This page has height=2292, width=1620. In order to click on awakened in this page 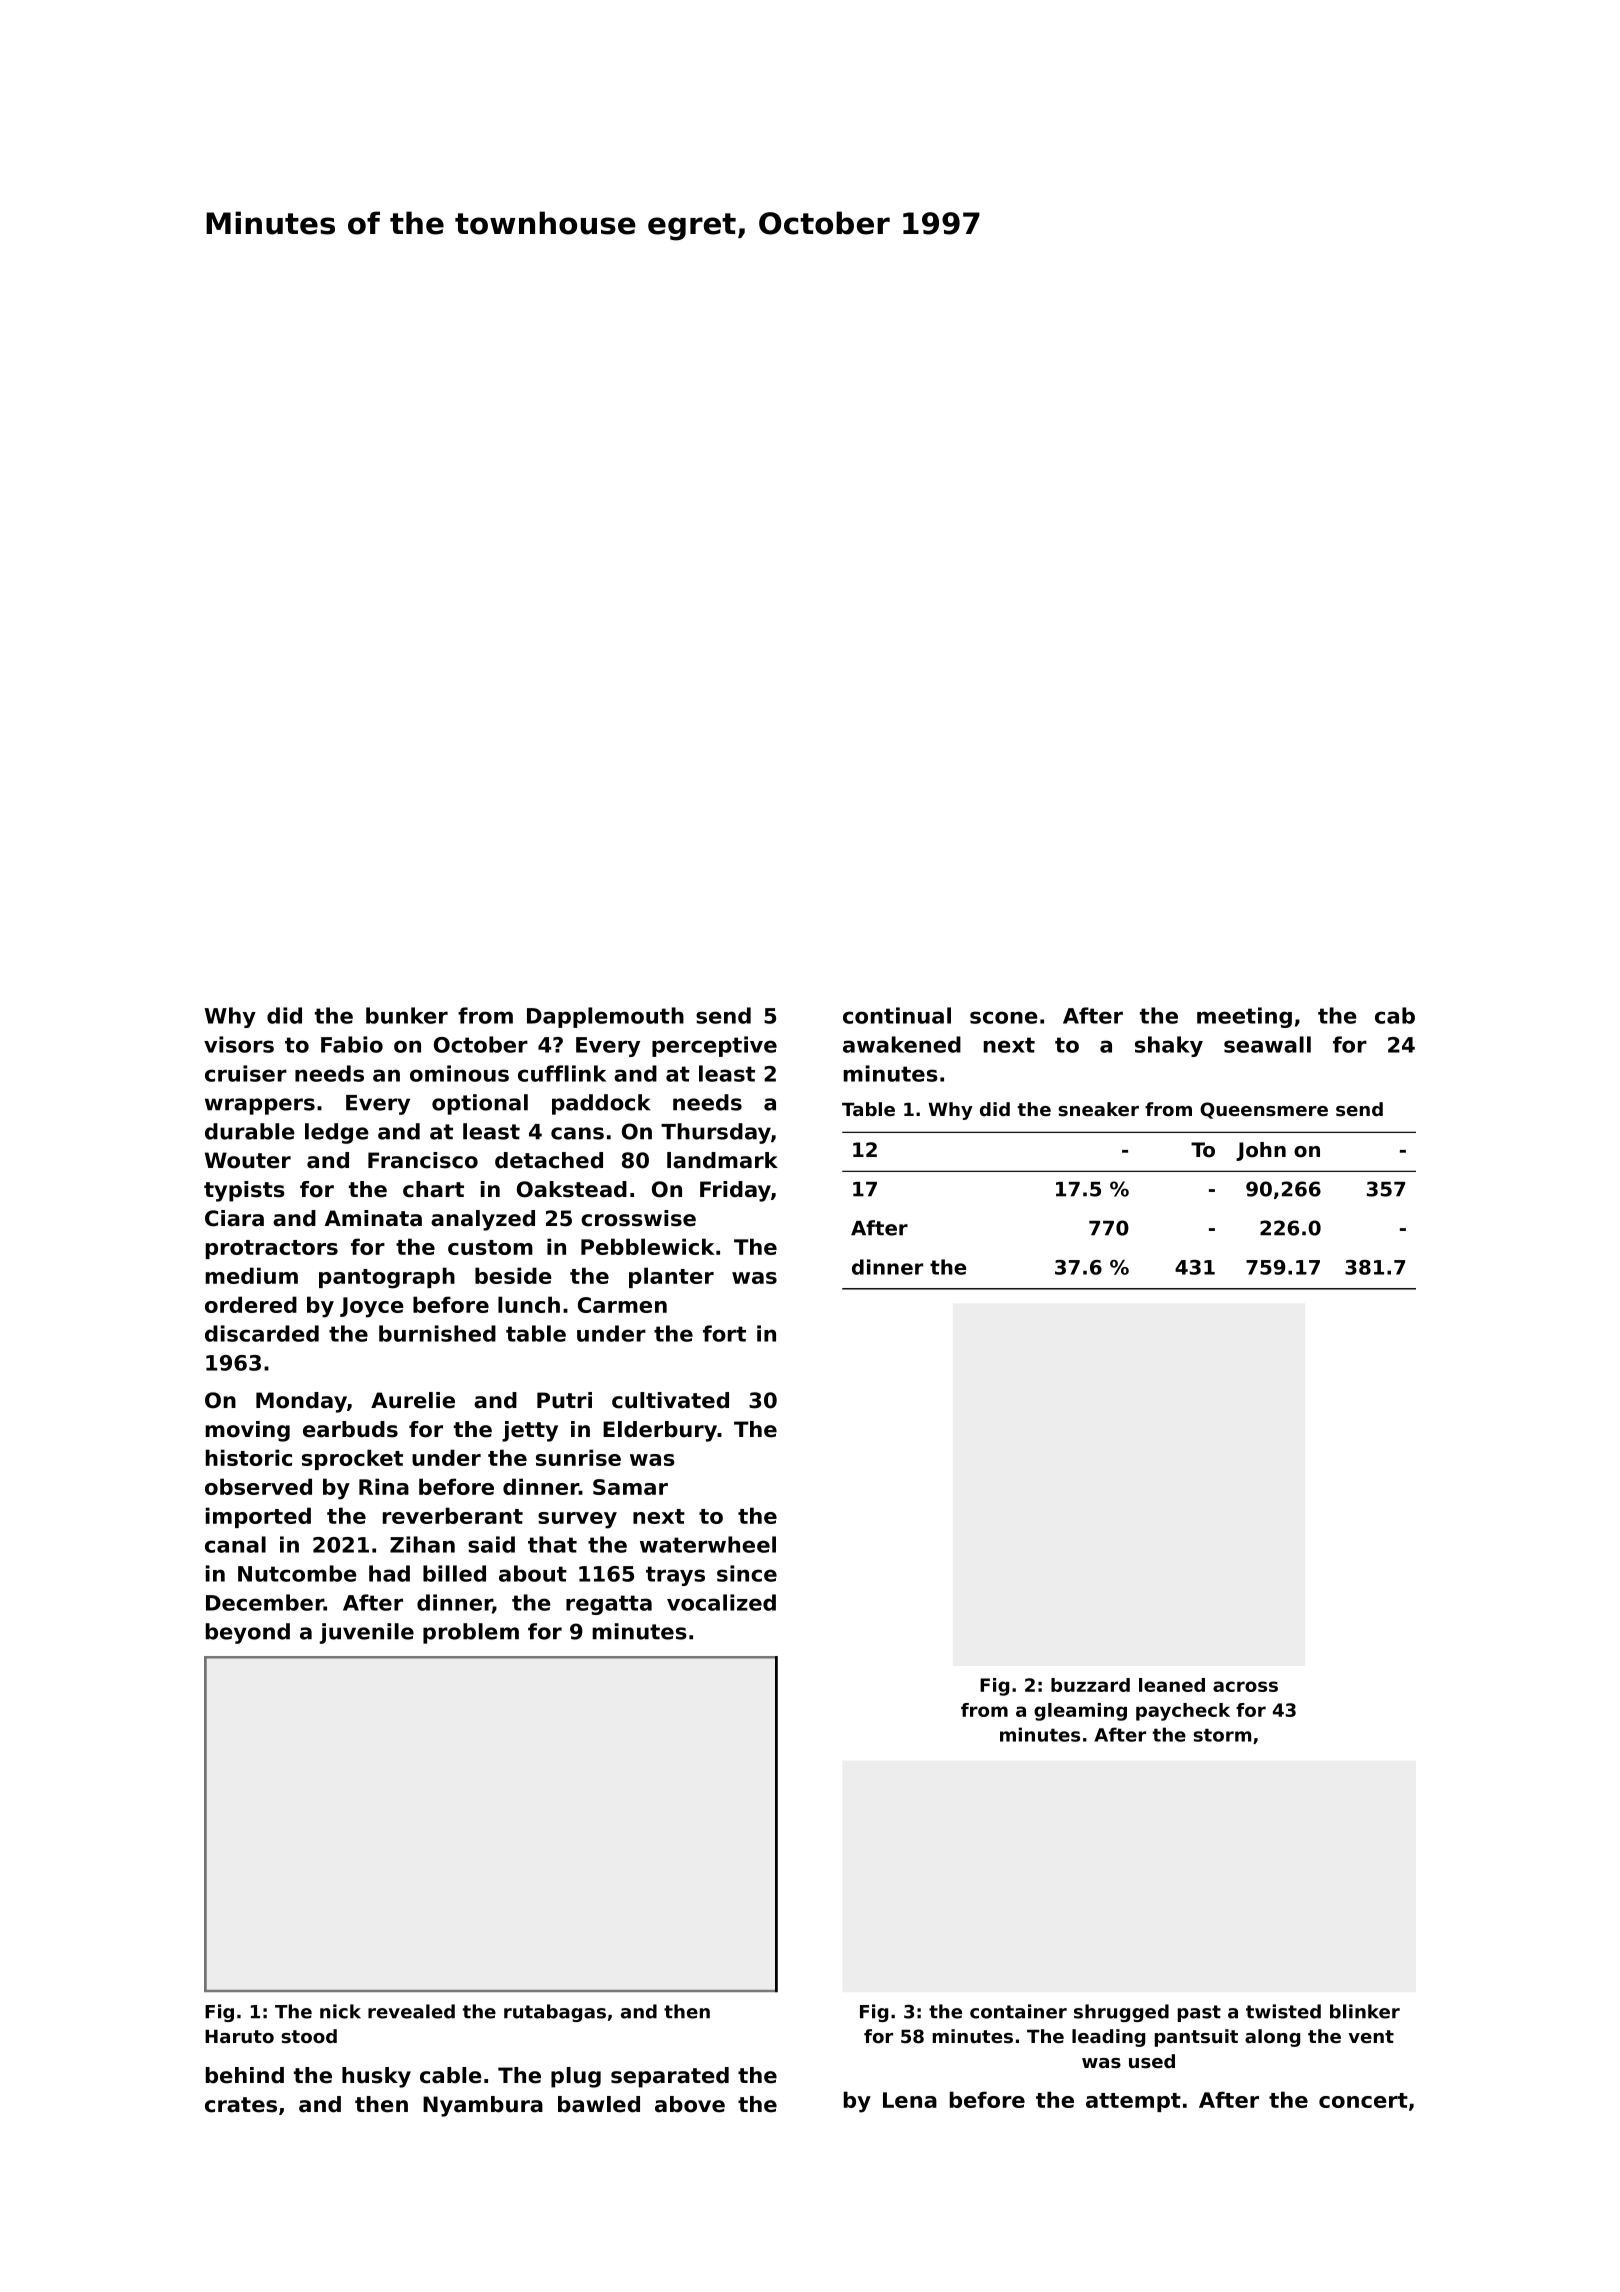, I will do `click(902, 1044)`.
